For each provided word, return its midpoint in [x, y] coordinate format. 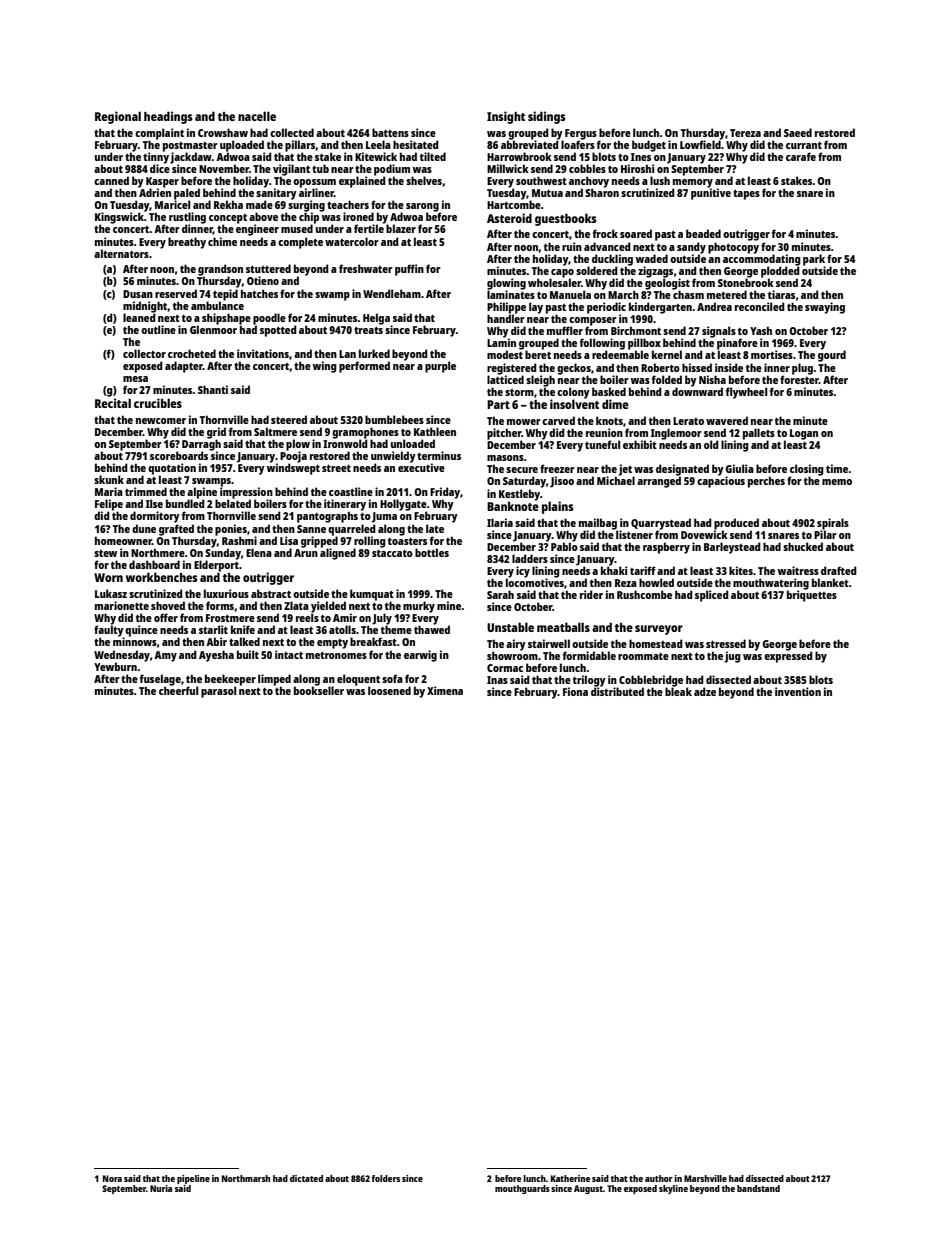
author [659, 1178]
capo [562, 273]
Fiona [575, 691]
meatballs [563, 627]
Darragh [201, 445]
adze [705, 691]
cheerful [178, 690]
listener [634, 534]
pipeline [193, 1179]
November [224, 168]
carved [558, 420]
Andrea [714, 306]
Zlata [296, 605]
